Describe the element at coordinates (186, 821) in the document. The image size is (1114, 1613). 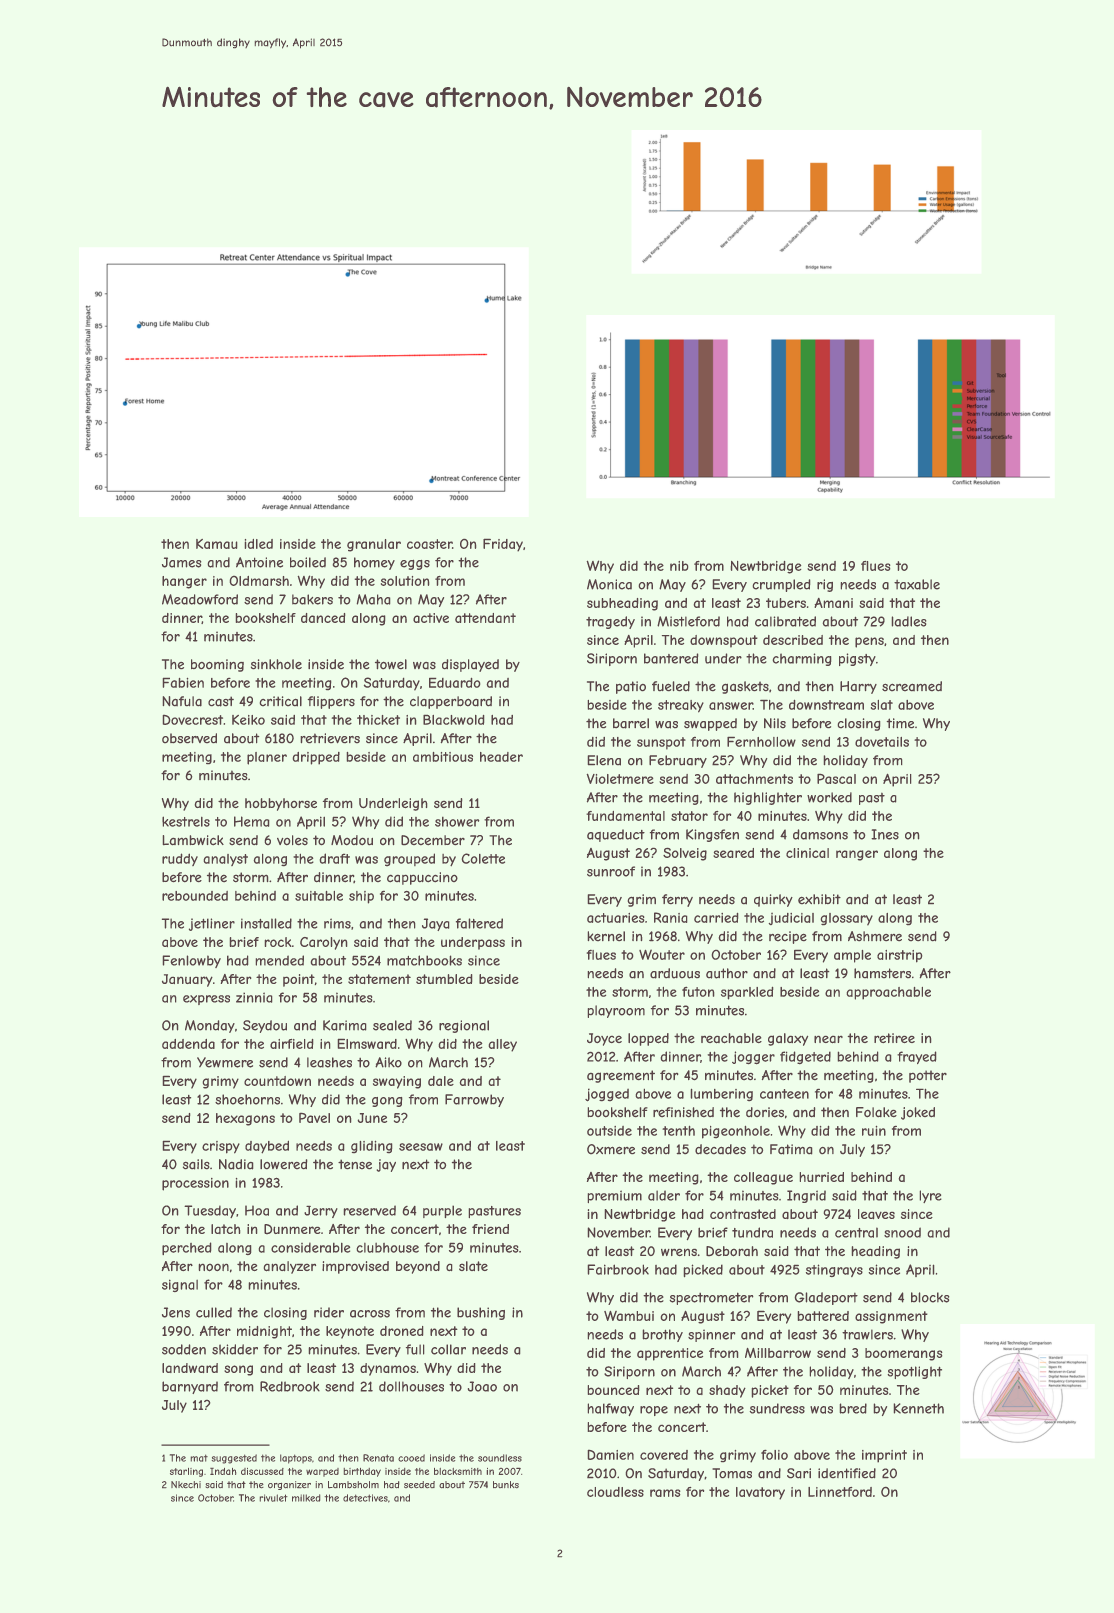
I see `kestrels` at that location.
